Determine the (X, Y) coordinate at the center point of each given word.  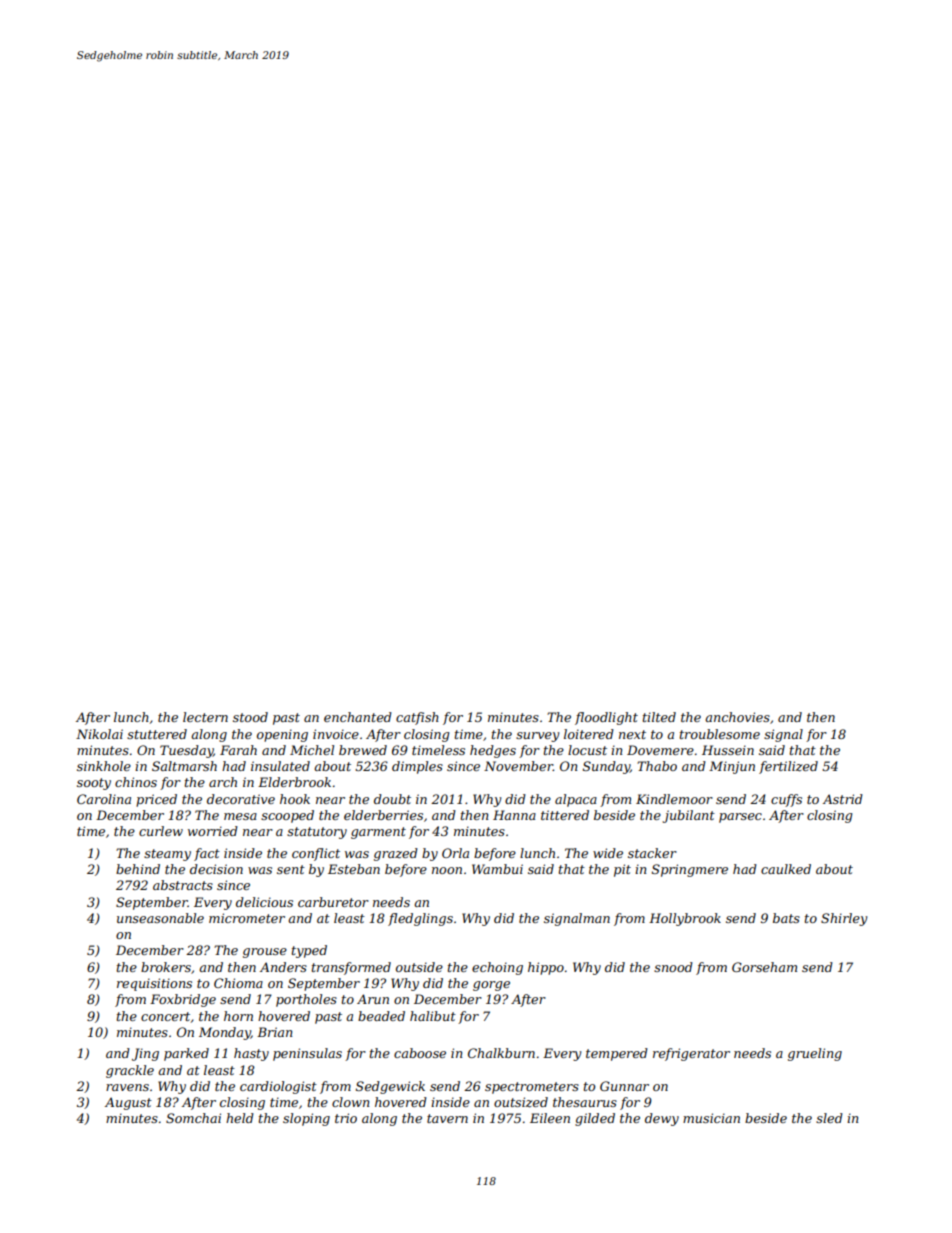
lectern (205, 717)
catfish (417, 718)
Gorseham (764, 967)
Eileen (550, 1118)
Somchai (193, 1118)
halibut (433, 1016)
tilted (659, 717)
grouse (265, 953)
